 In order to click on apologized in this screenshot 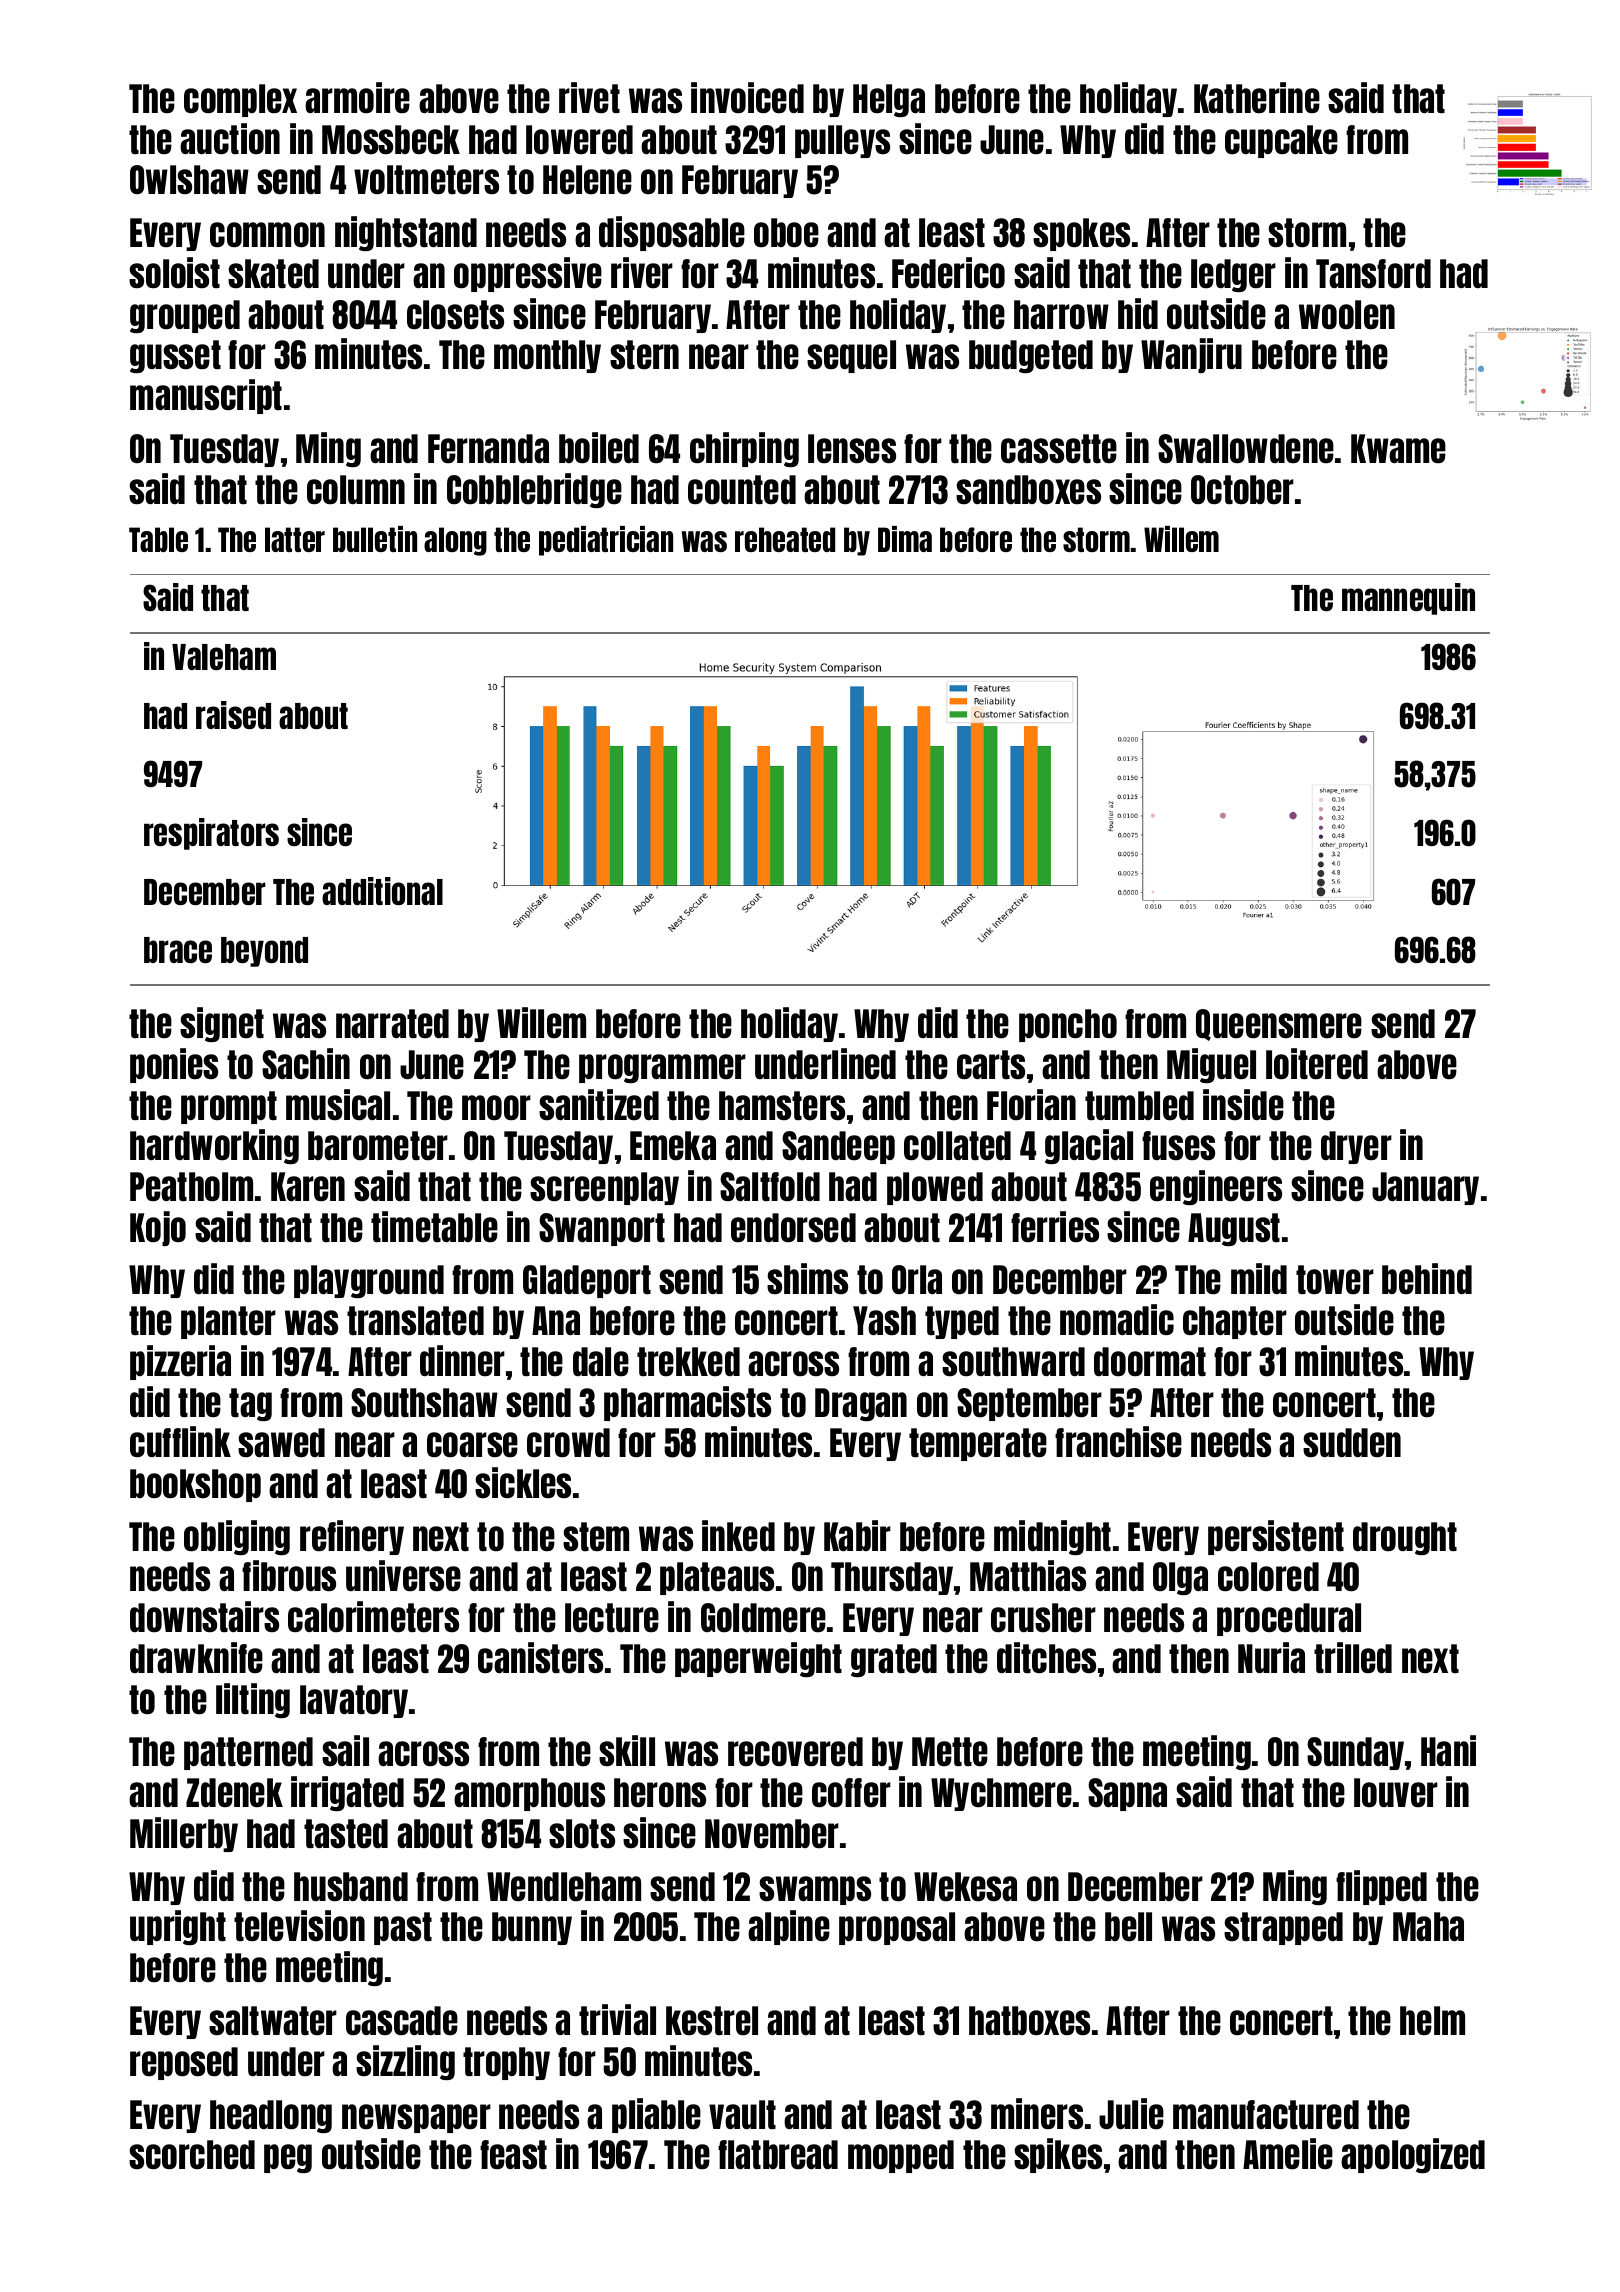, I will do `click(1413, 2155)`.
